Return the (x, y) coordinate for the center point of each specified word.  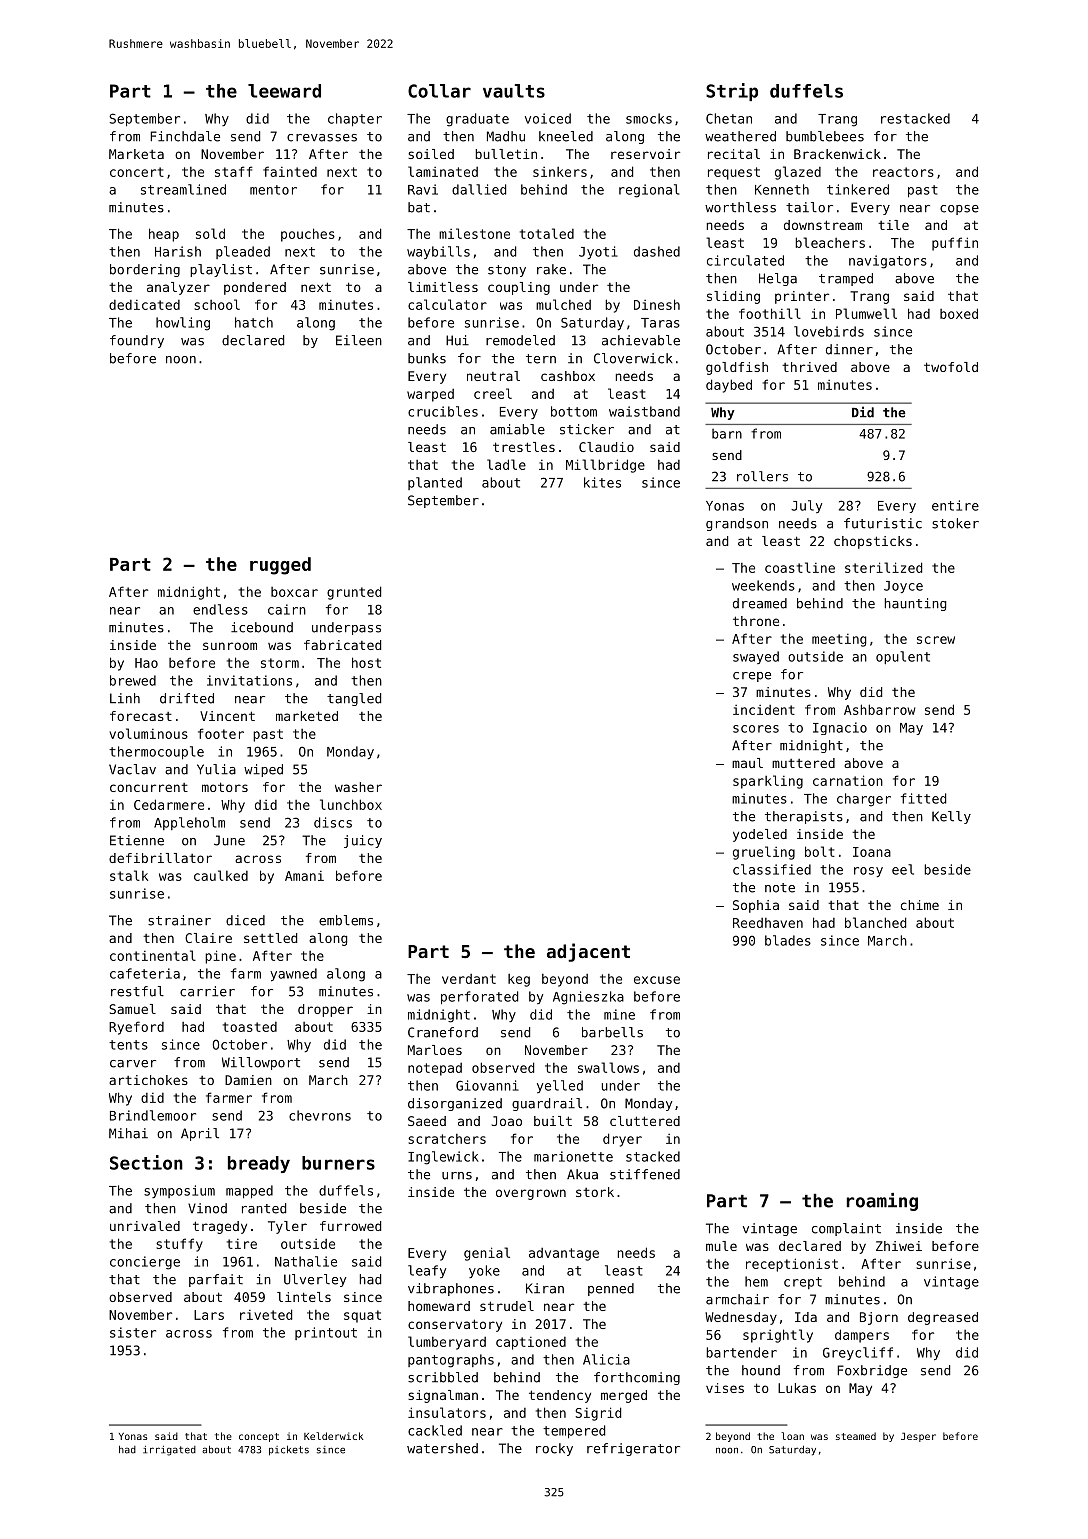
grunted (354, 593)
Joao (507, 1121)
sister (133, 1332)
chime (920, 905)
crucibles (443, 411)
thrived (809, 367)
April (200, 1134)
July (806, 506)
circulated (745, 260)
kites (602, 482)
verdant (469, 979)
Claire (208, 938)
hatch (254, 322)
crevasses (322, 138)
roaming (882, 1202)
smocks (649, 118)
